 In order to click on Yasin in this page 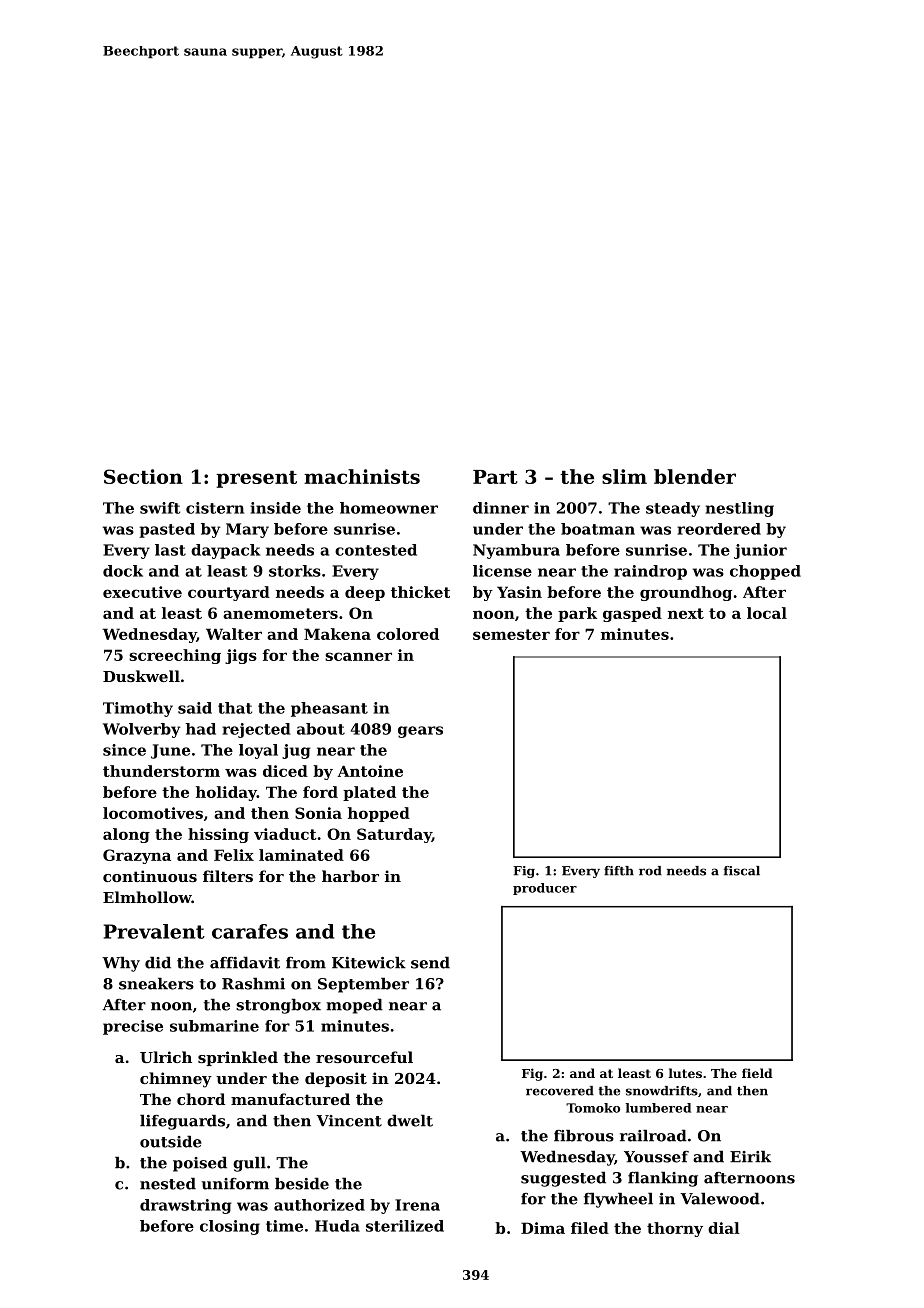, I will do `click(519, 592)`.
